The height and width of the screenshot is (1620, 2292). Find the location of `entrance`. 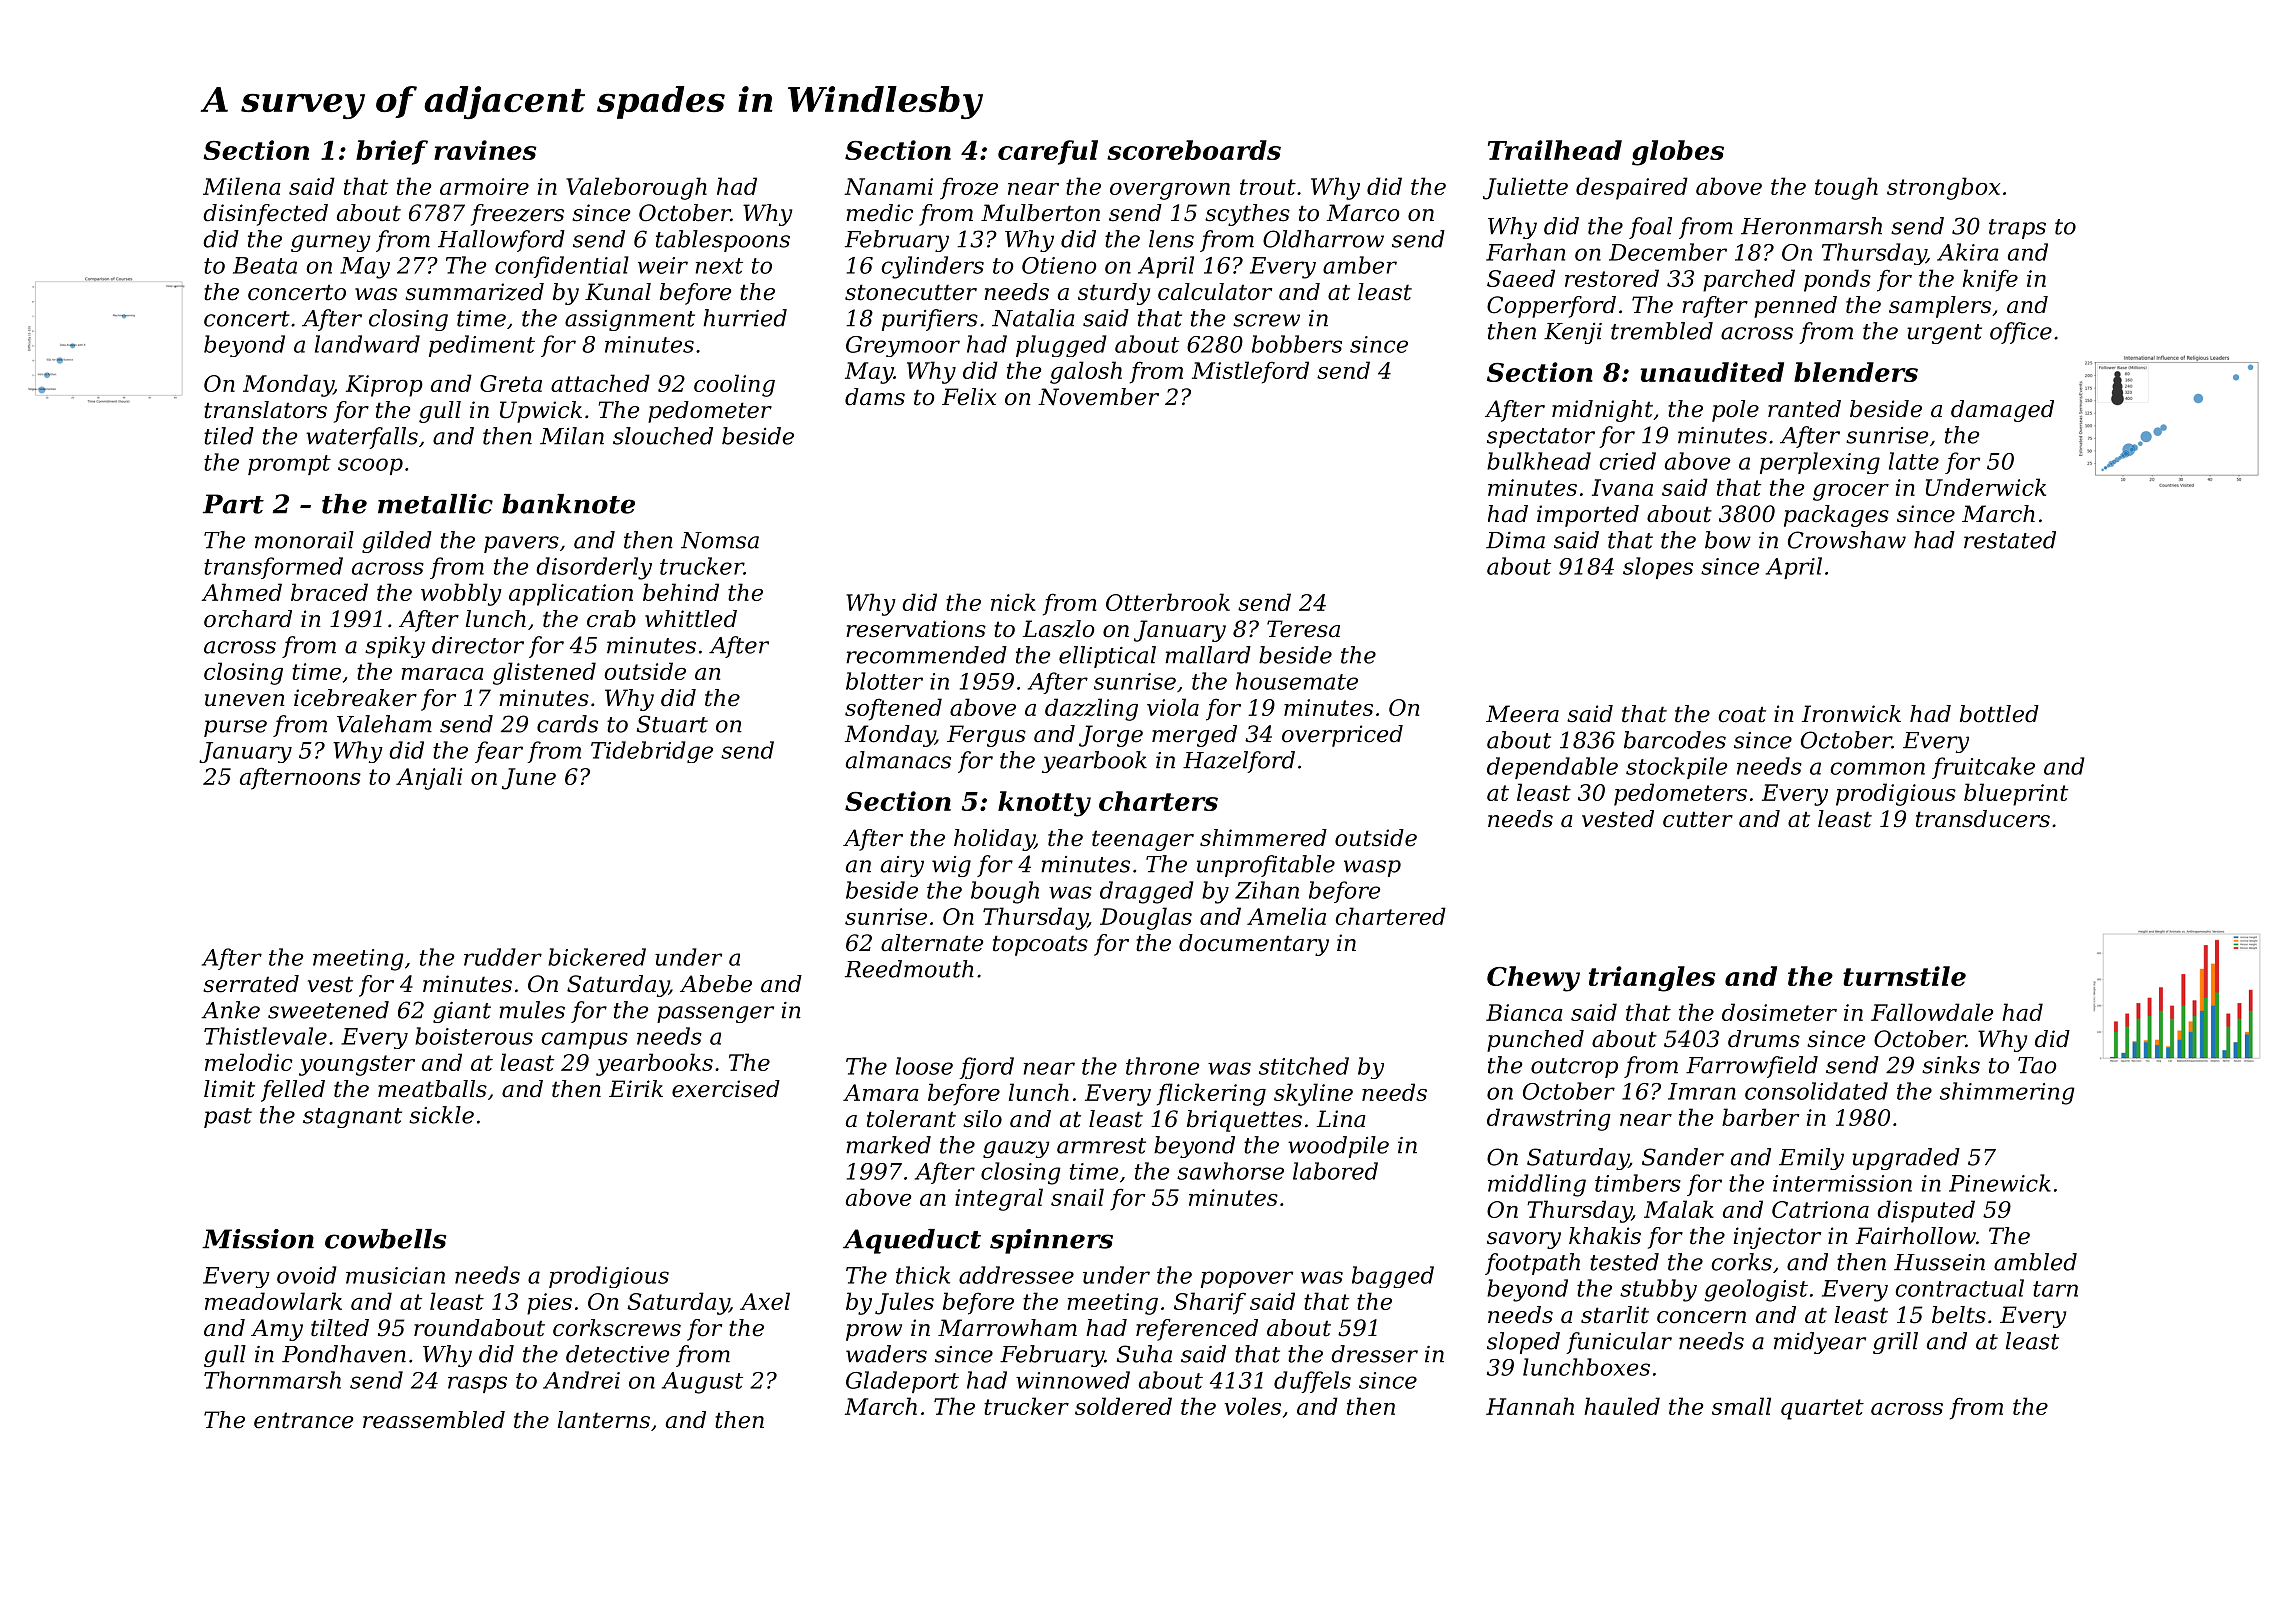

entrance is located at coordinates (303, 1420).
